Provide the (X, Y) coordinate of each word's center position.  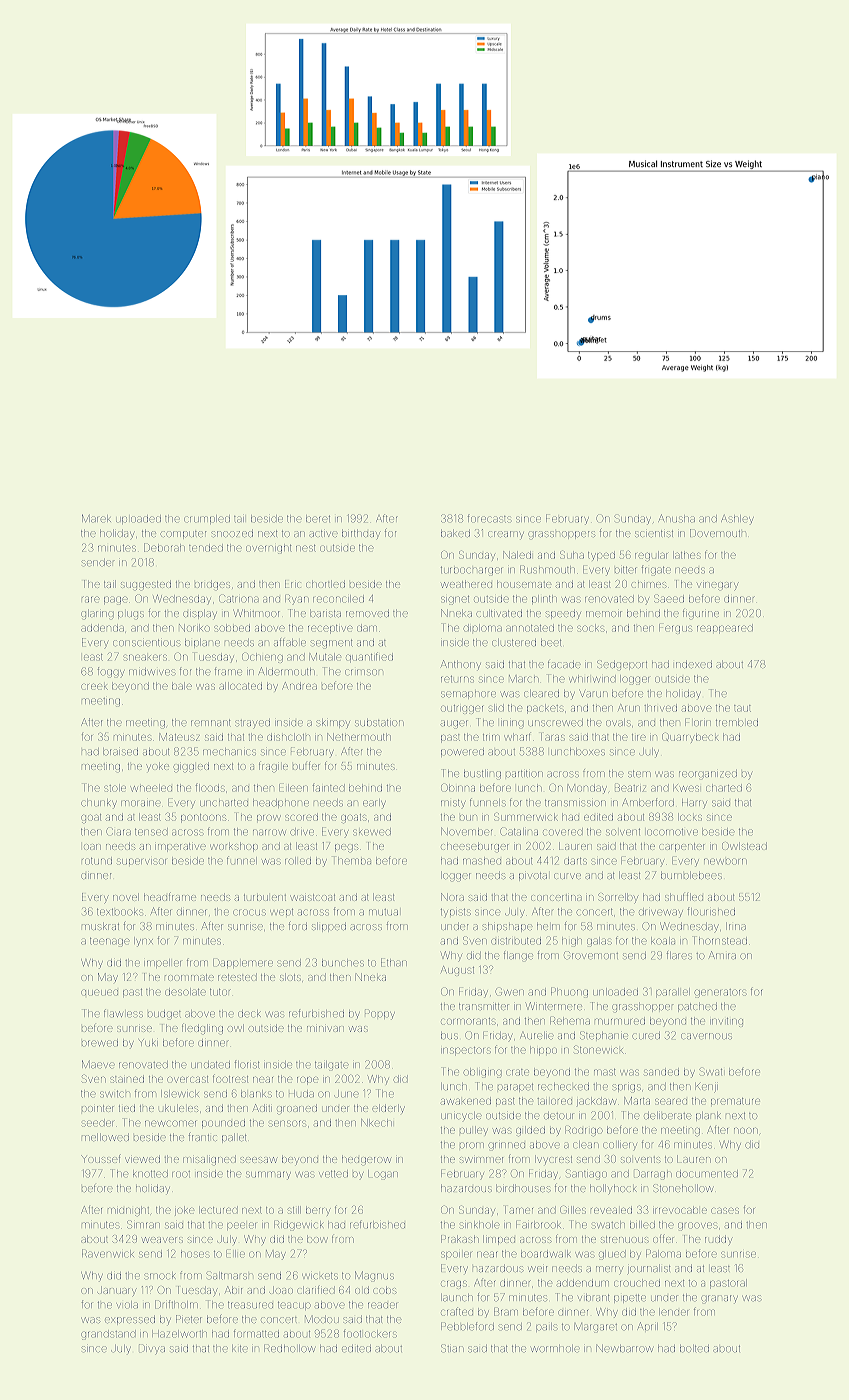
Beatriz (630, 787)
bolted (694, 1349)
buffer (306, 766)
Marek (96, 518)
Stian (452, 1348)
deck (249, 1014)
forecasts (489, 518)
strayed (252, 724)
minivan (325, 1029)
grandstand (108, 1335)
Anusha (676, 518)
